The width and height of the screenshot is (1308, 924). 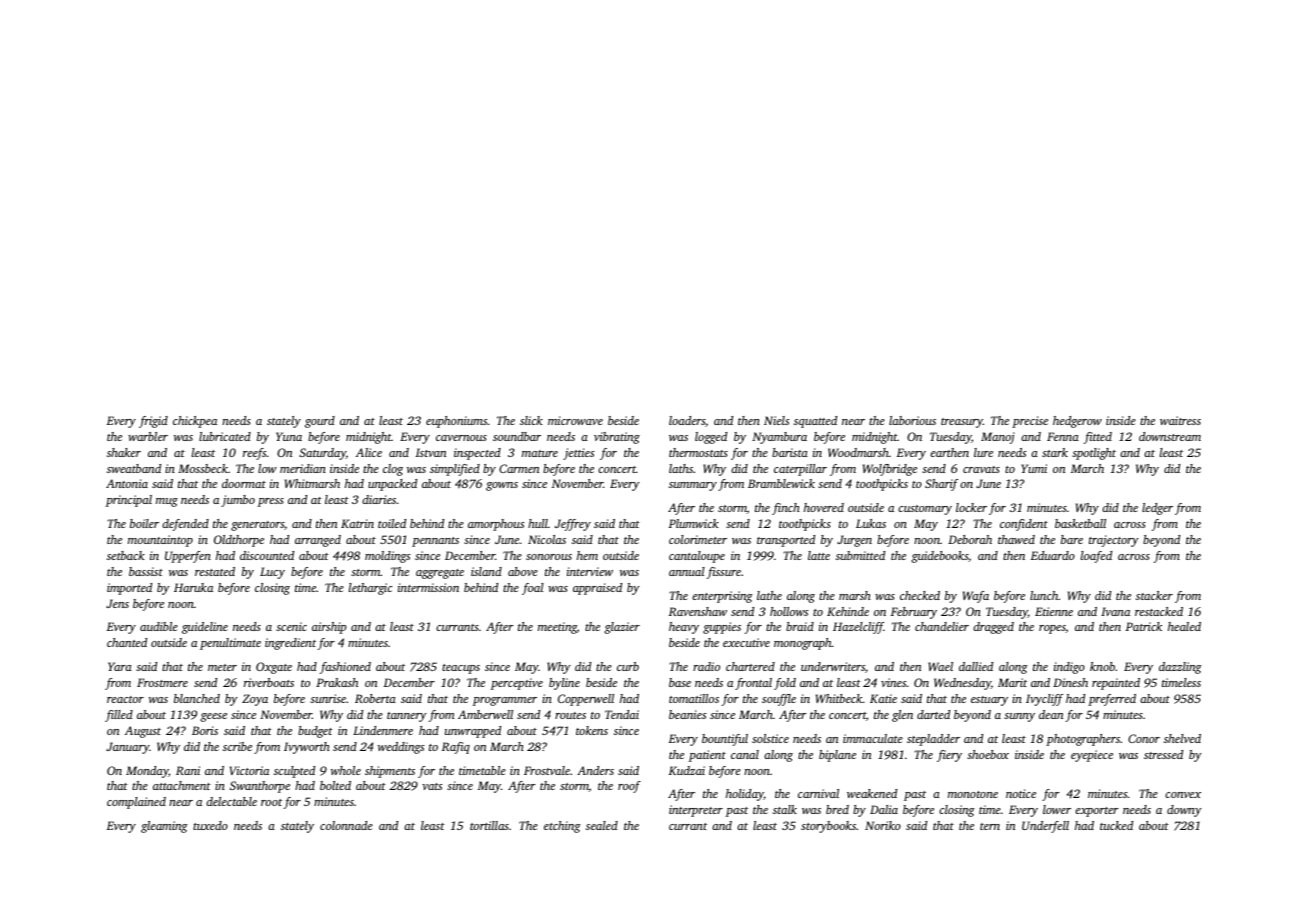 What do you see at coordinates (776, 420) in the screenshot?
I see `Niels` at bounding box center [776, 420].
